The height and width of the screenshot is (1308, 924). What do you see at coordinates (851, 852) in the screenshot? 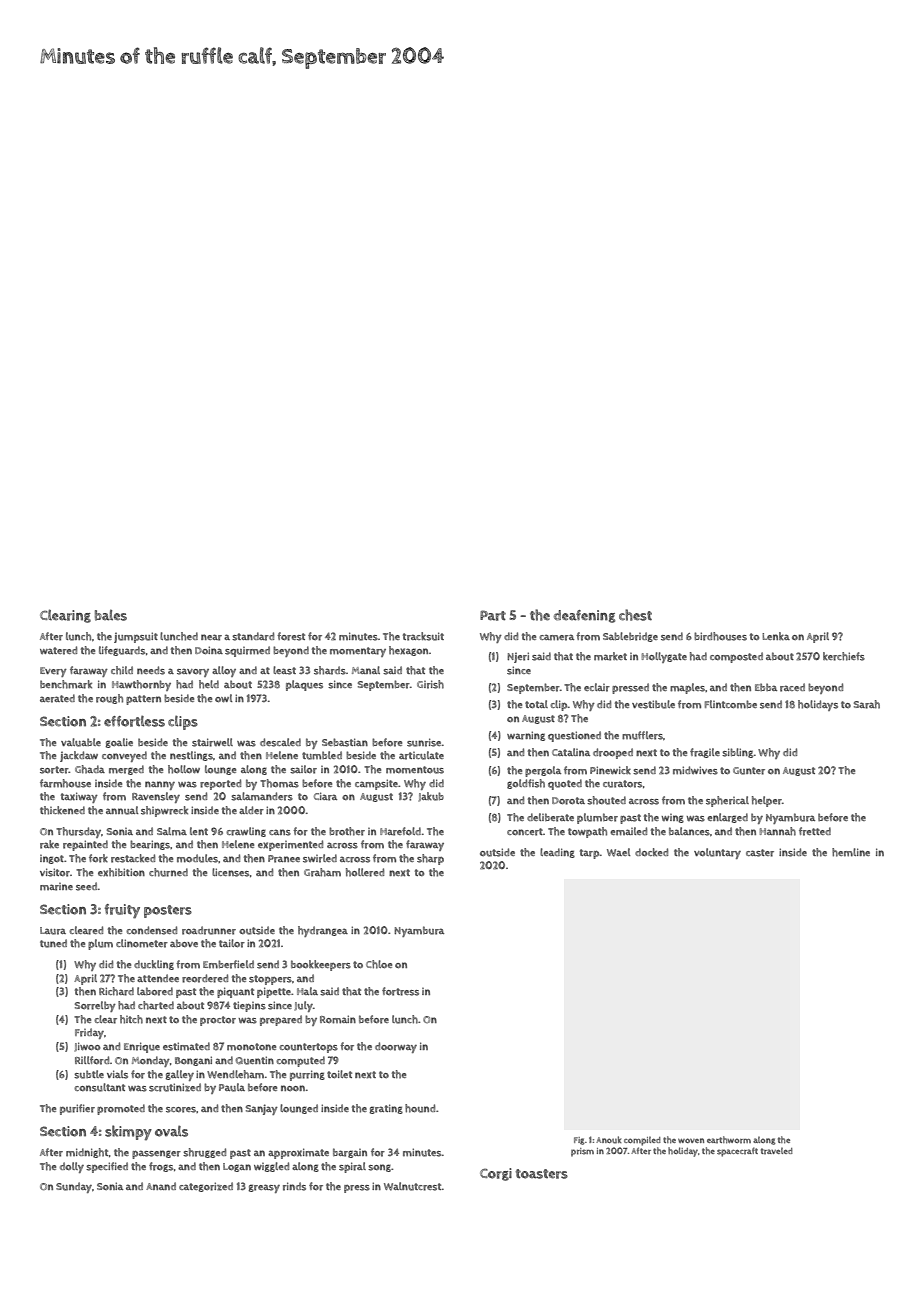
I see `hemline` at bounding box center [851, 852].
